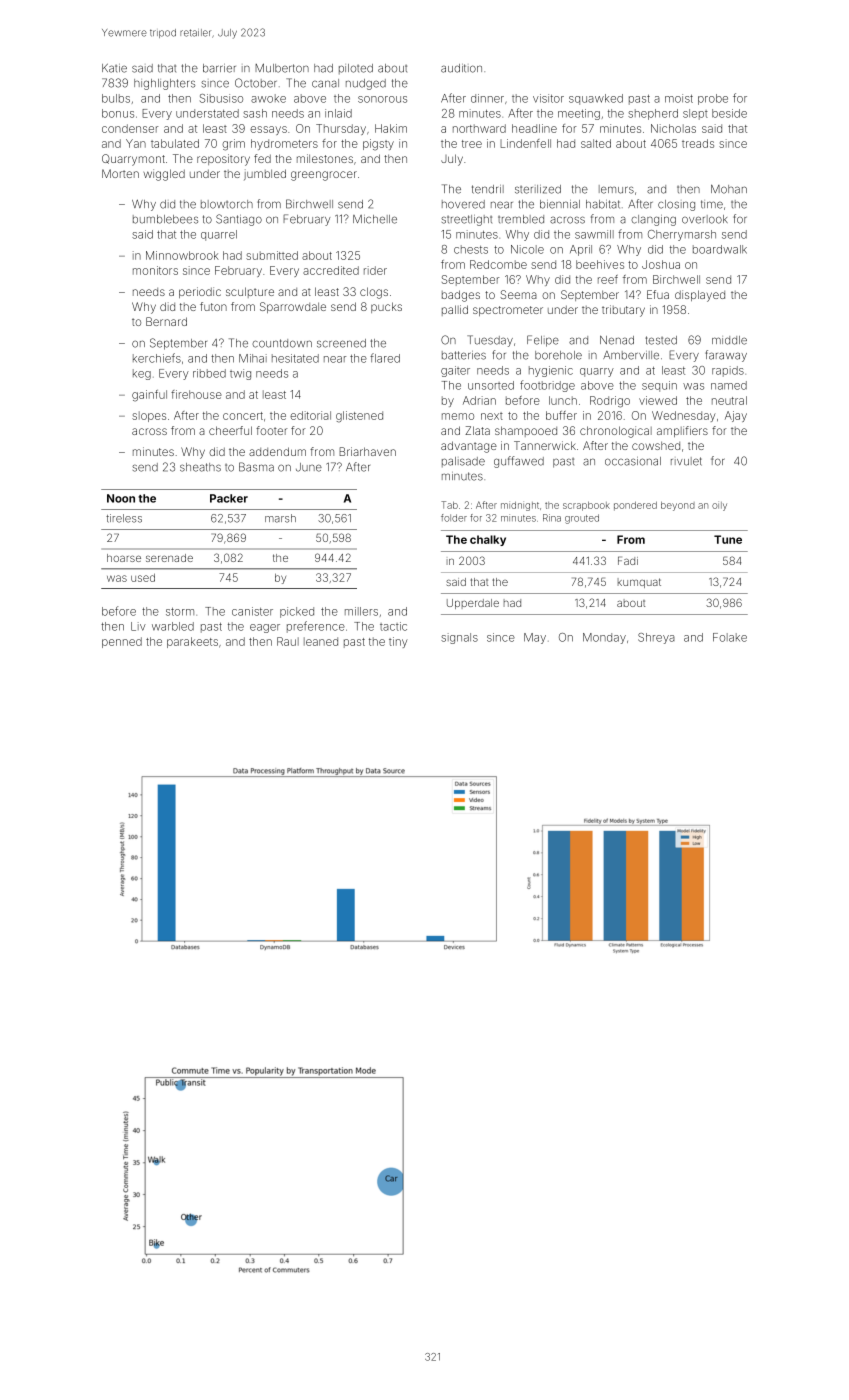 The width and height of the screenshot is (849, 1400). What do you see at coordinates (596, 99) in the screenshot?
I see `squawked` at bounding box center [596, 99].
